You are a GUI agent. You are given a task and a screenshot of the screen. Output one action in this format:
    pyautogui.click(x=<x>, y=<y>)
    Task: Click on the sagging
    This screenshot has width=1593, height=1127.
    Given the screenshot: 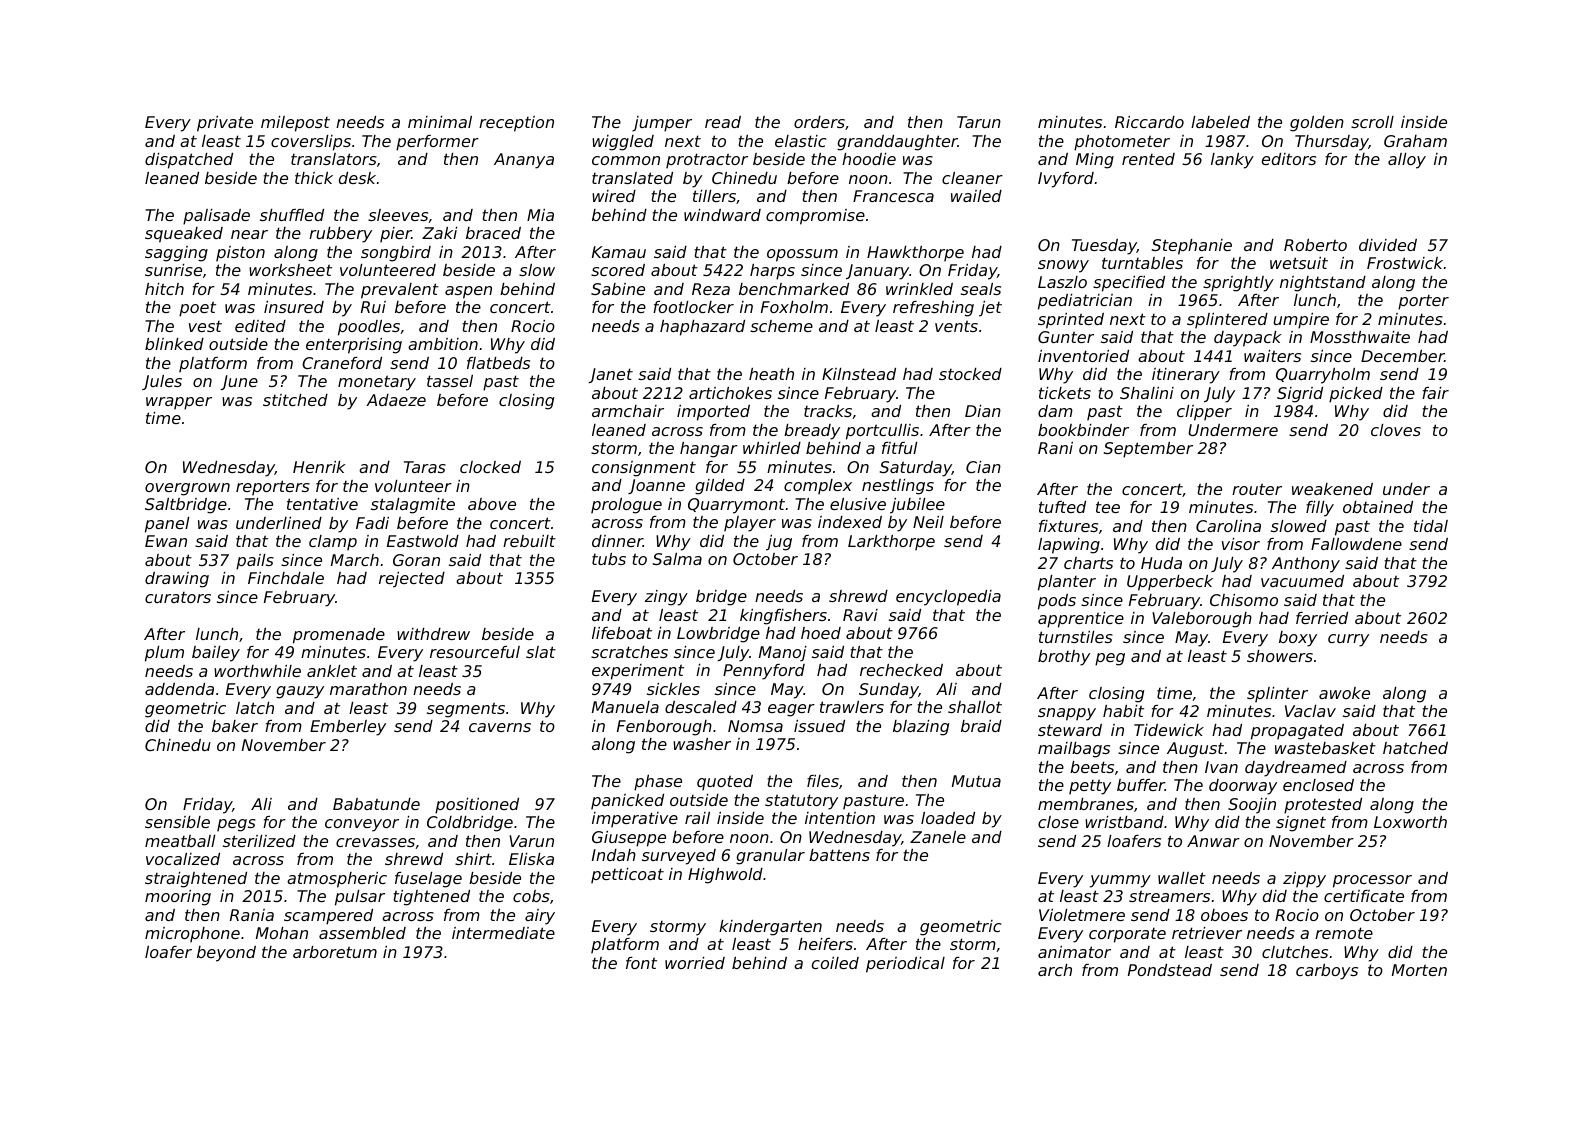 What is the action you would take?
    pyautogui.click(x=176, y=254)
